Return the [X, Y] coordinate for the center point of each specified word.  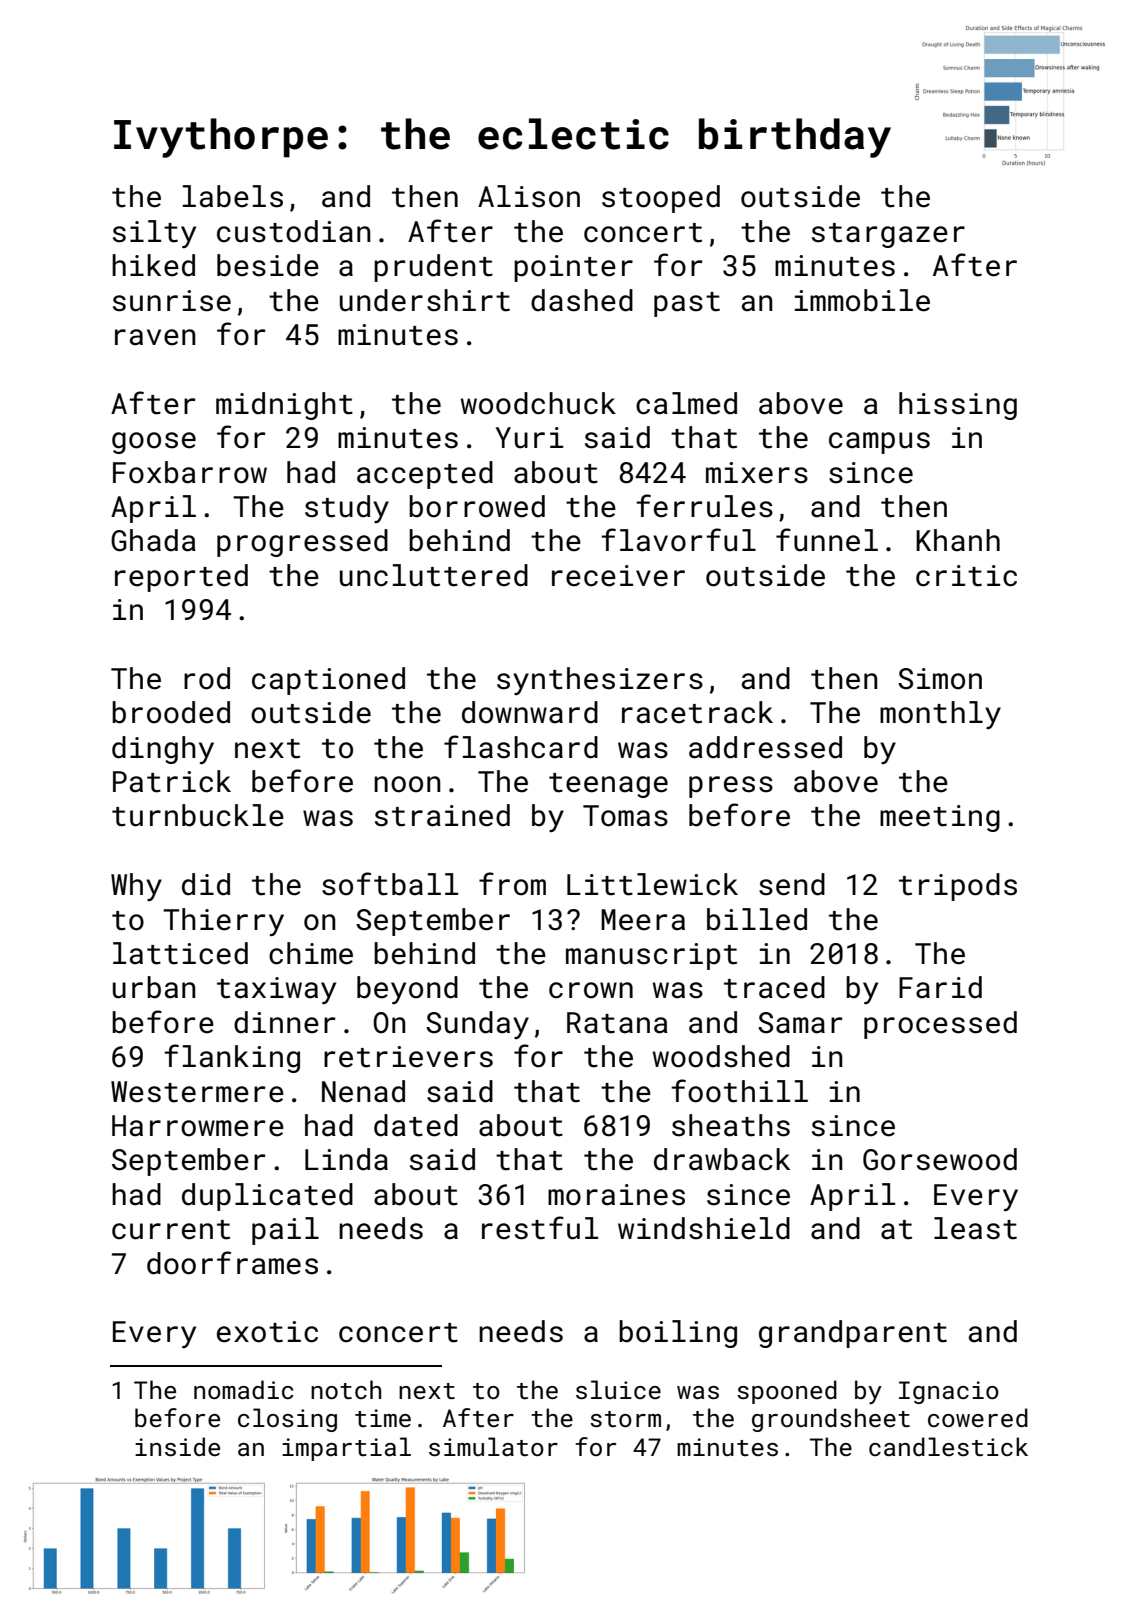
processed [940, 1025]
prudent [433, 268]
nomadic [243, 1389]
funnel [827, 540]
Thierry [223, 922]
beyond [407, 990]
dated [416, 1125]
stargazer [888, 235]
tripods [958, 887]
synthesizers [600, 681]
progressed [302, 543]
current [171, 1230]
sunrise [172, 301]
